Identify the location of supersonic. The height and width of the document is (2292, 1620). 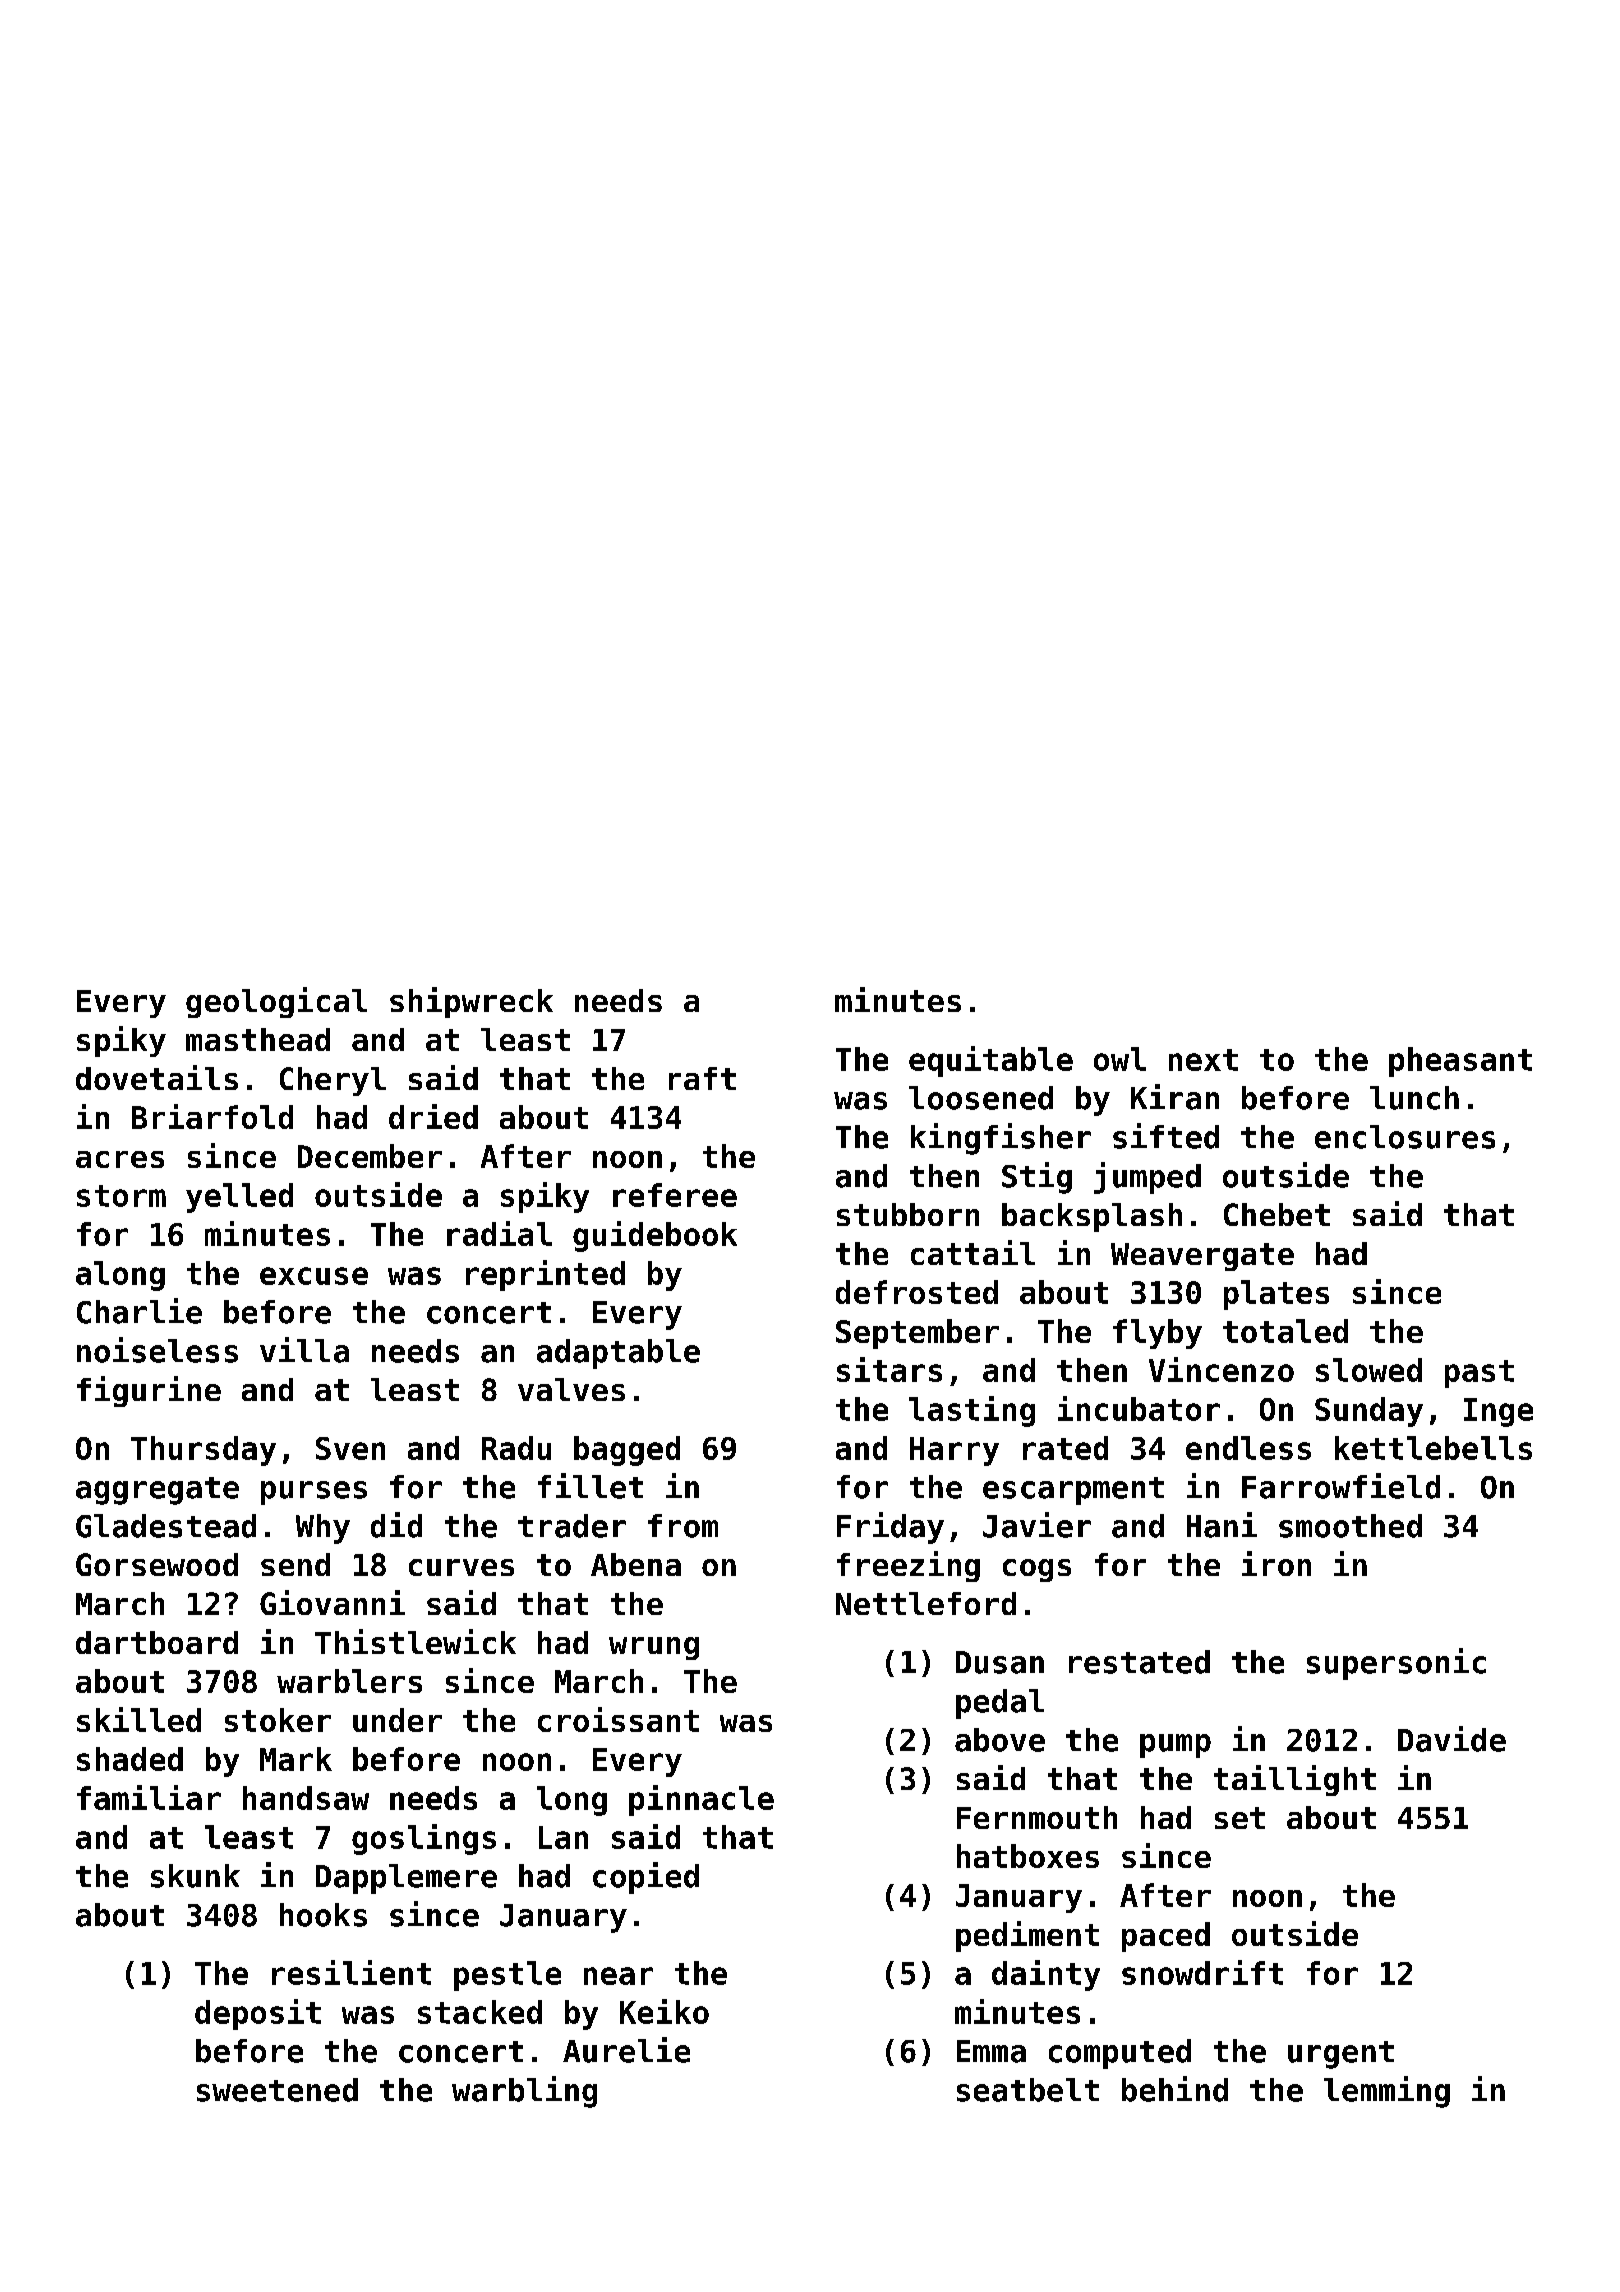
(1396, 1664).
